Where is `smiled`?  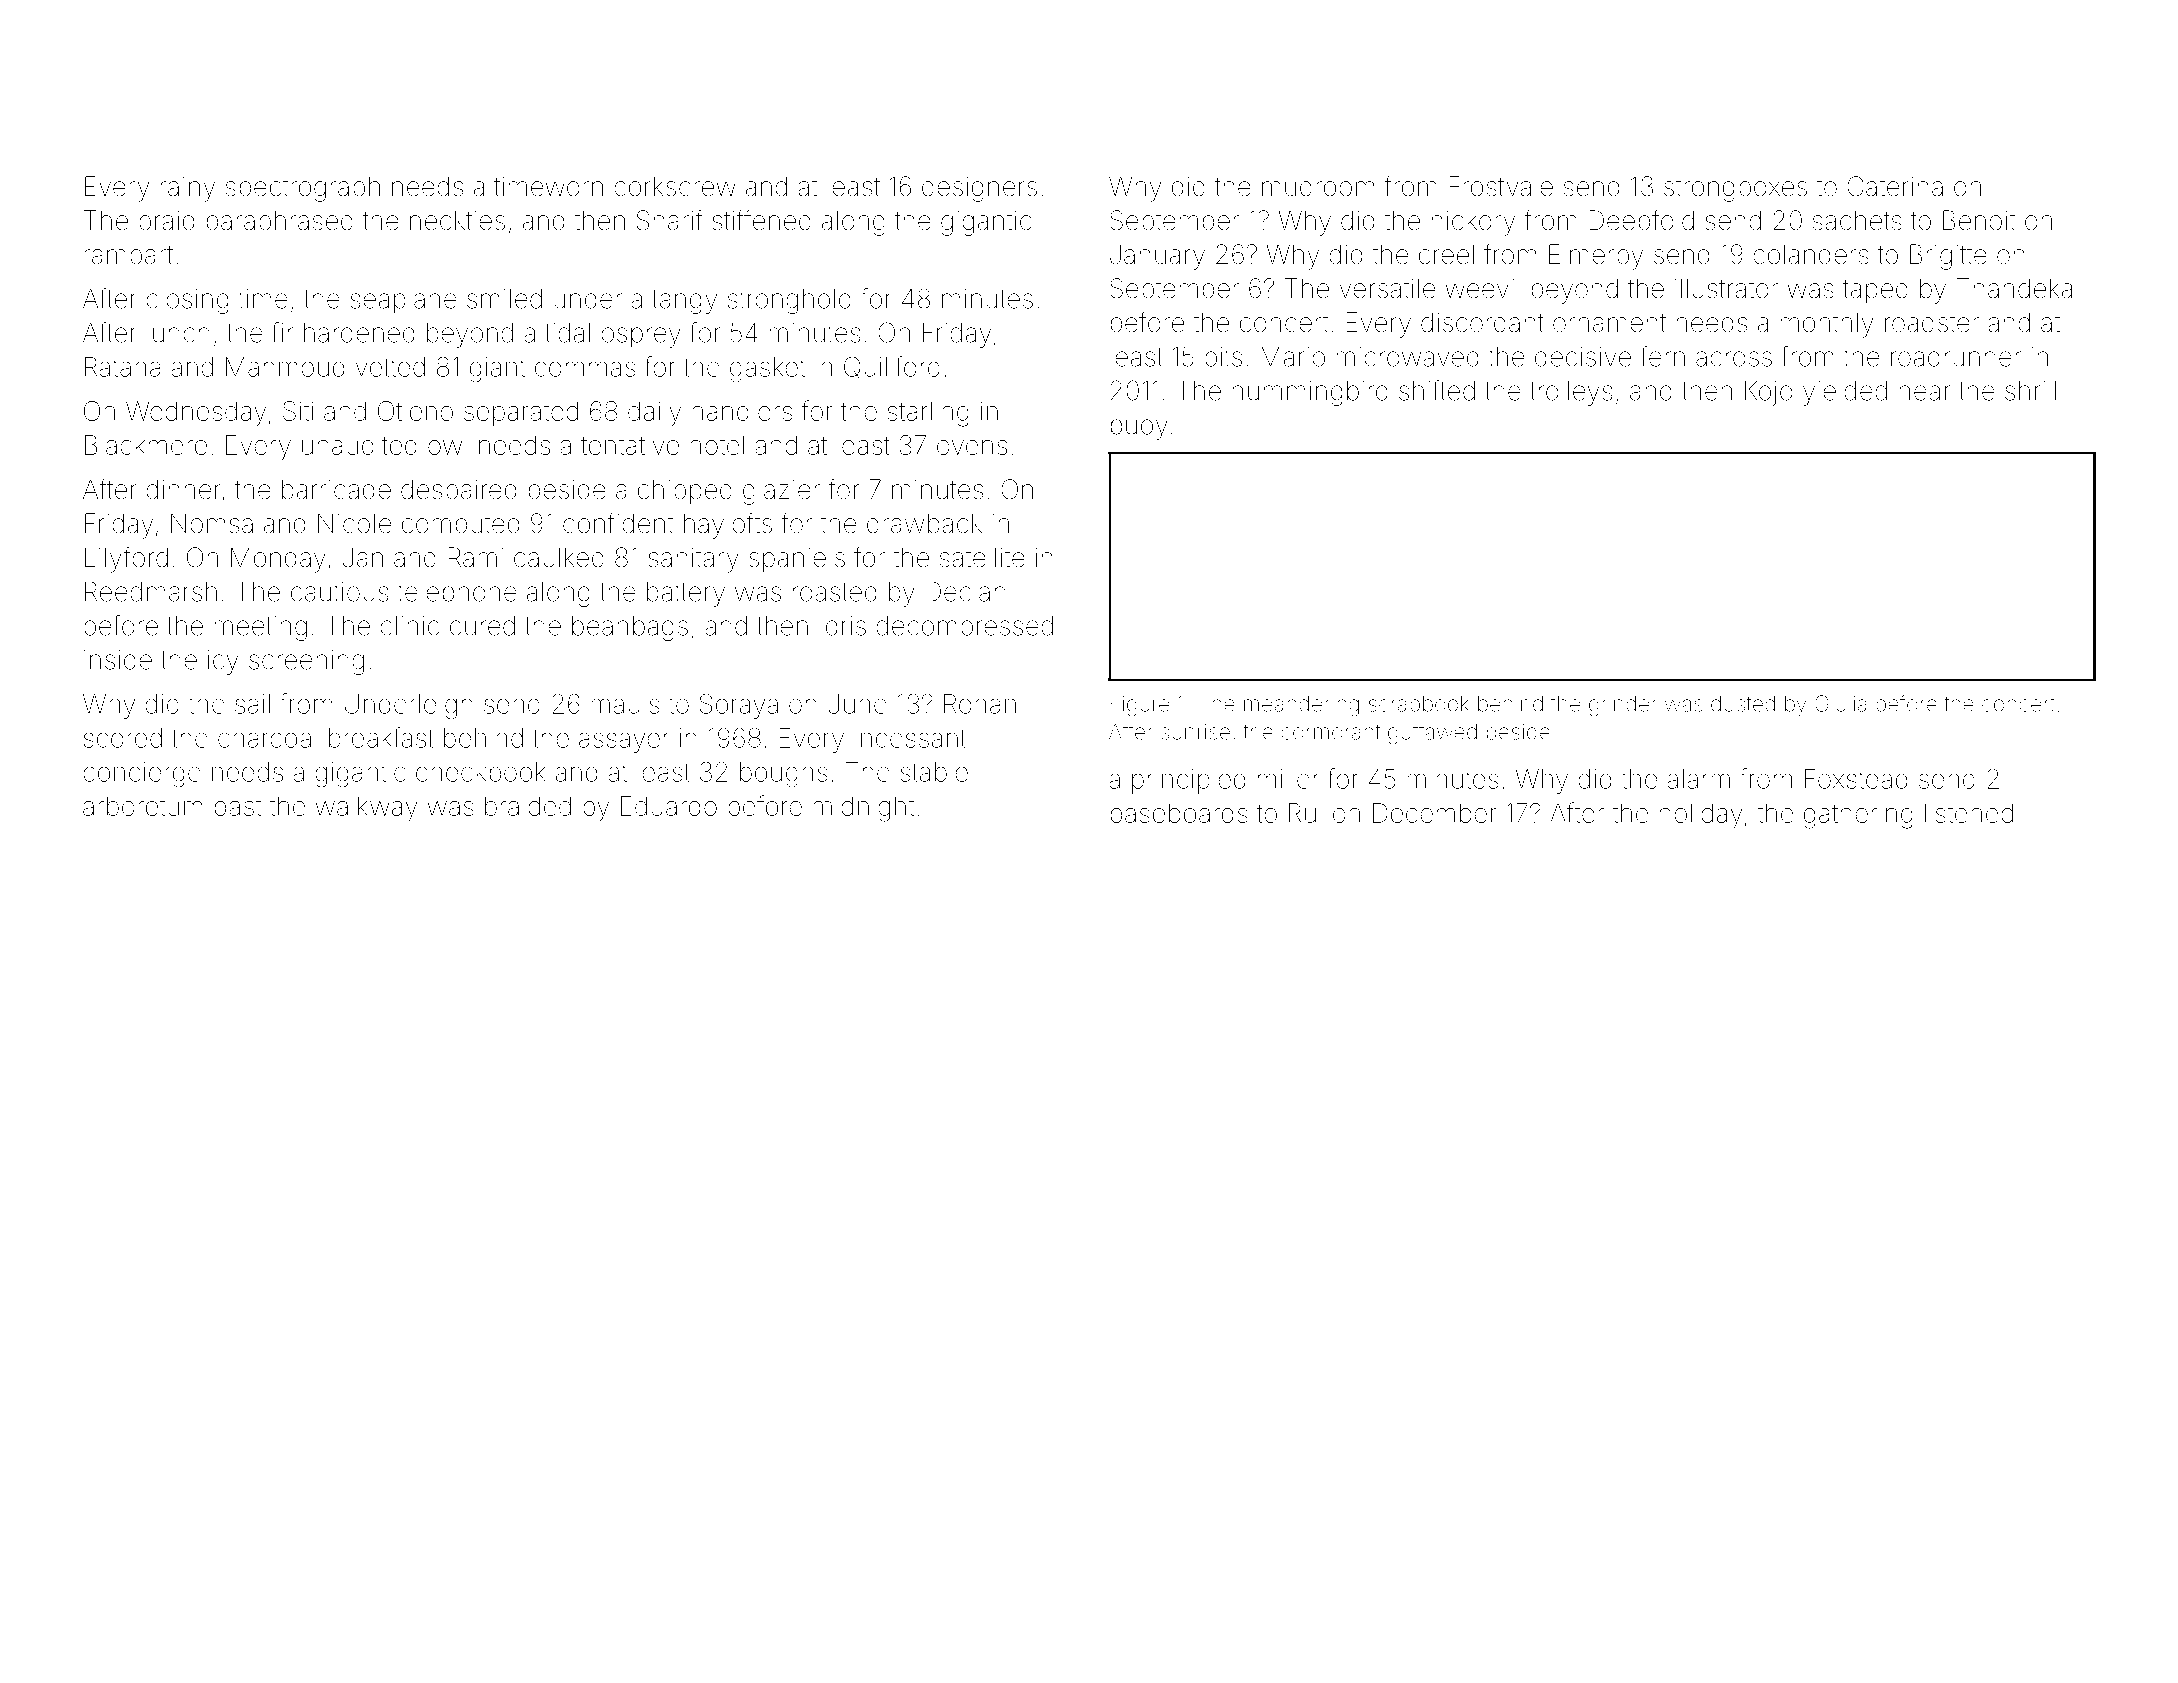 smiled is located at coordinates (504, 299).
